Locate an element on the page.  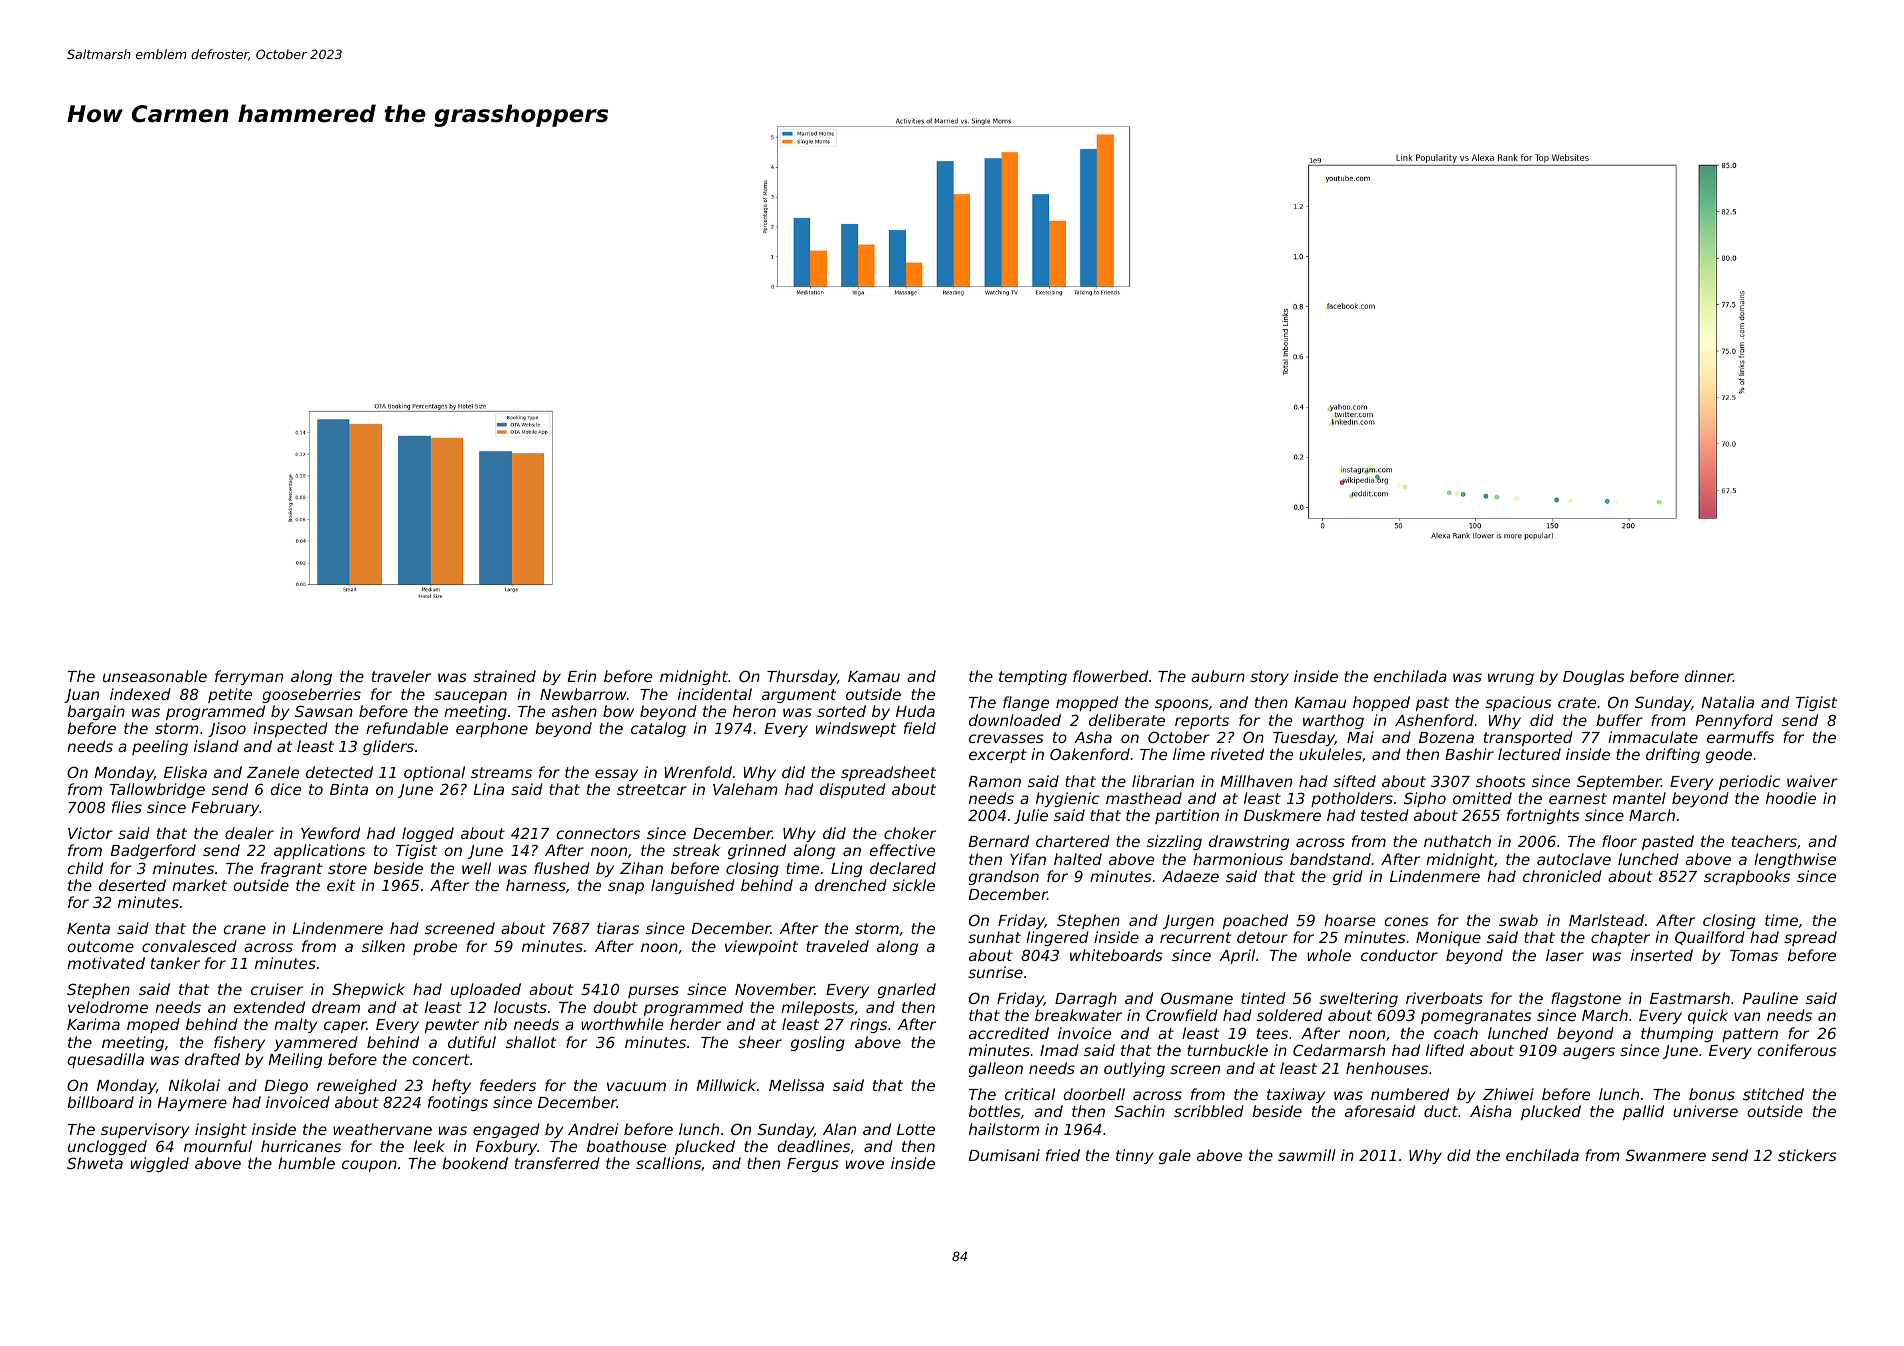
Zhiwei is located at coordinates (1508, 1094).
